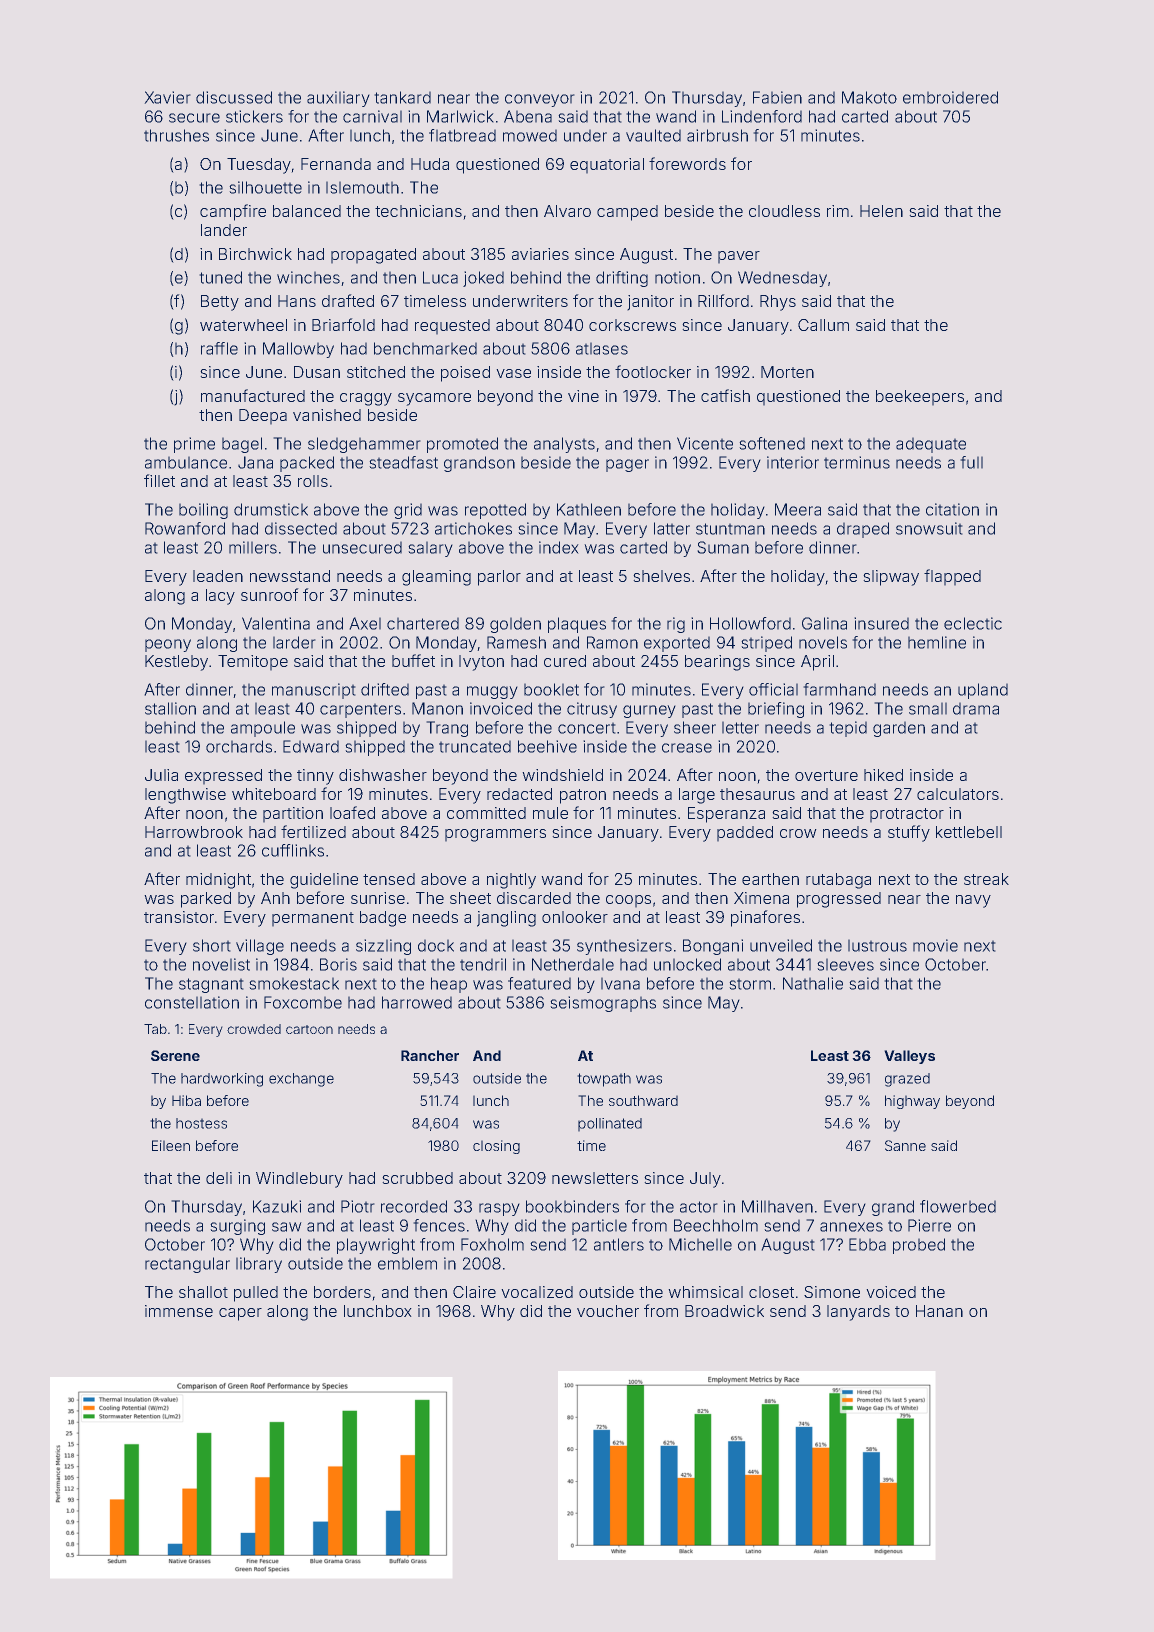 Image resolution: width=1154 pixels, height=1632 pixels. Describe the element at coordinates (869, 97) in the screenshot. I see `Makoto` at that location.
